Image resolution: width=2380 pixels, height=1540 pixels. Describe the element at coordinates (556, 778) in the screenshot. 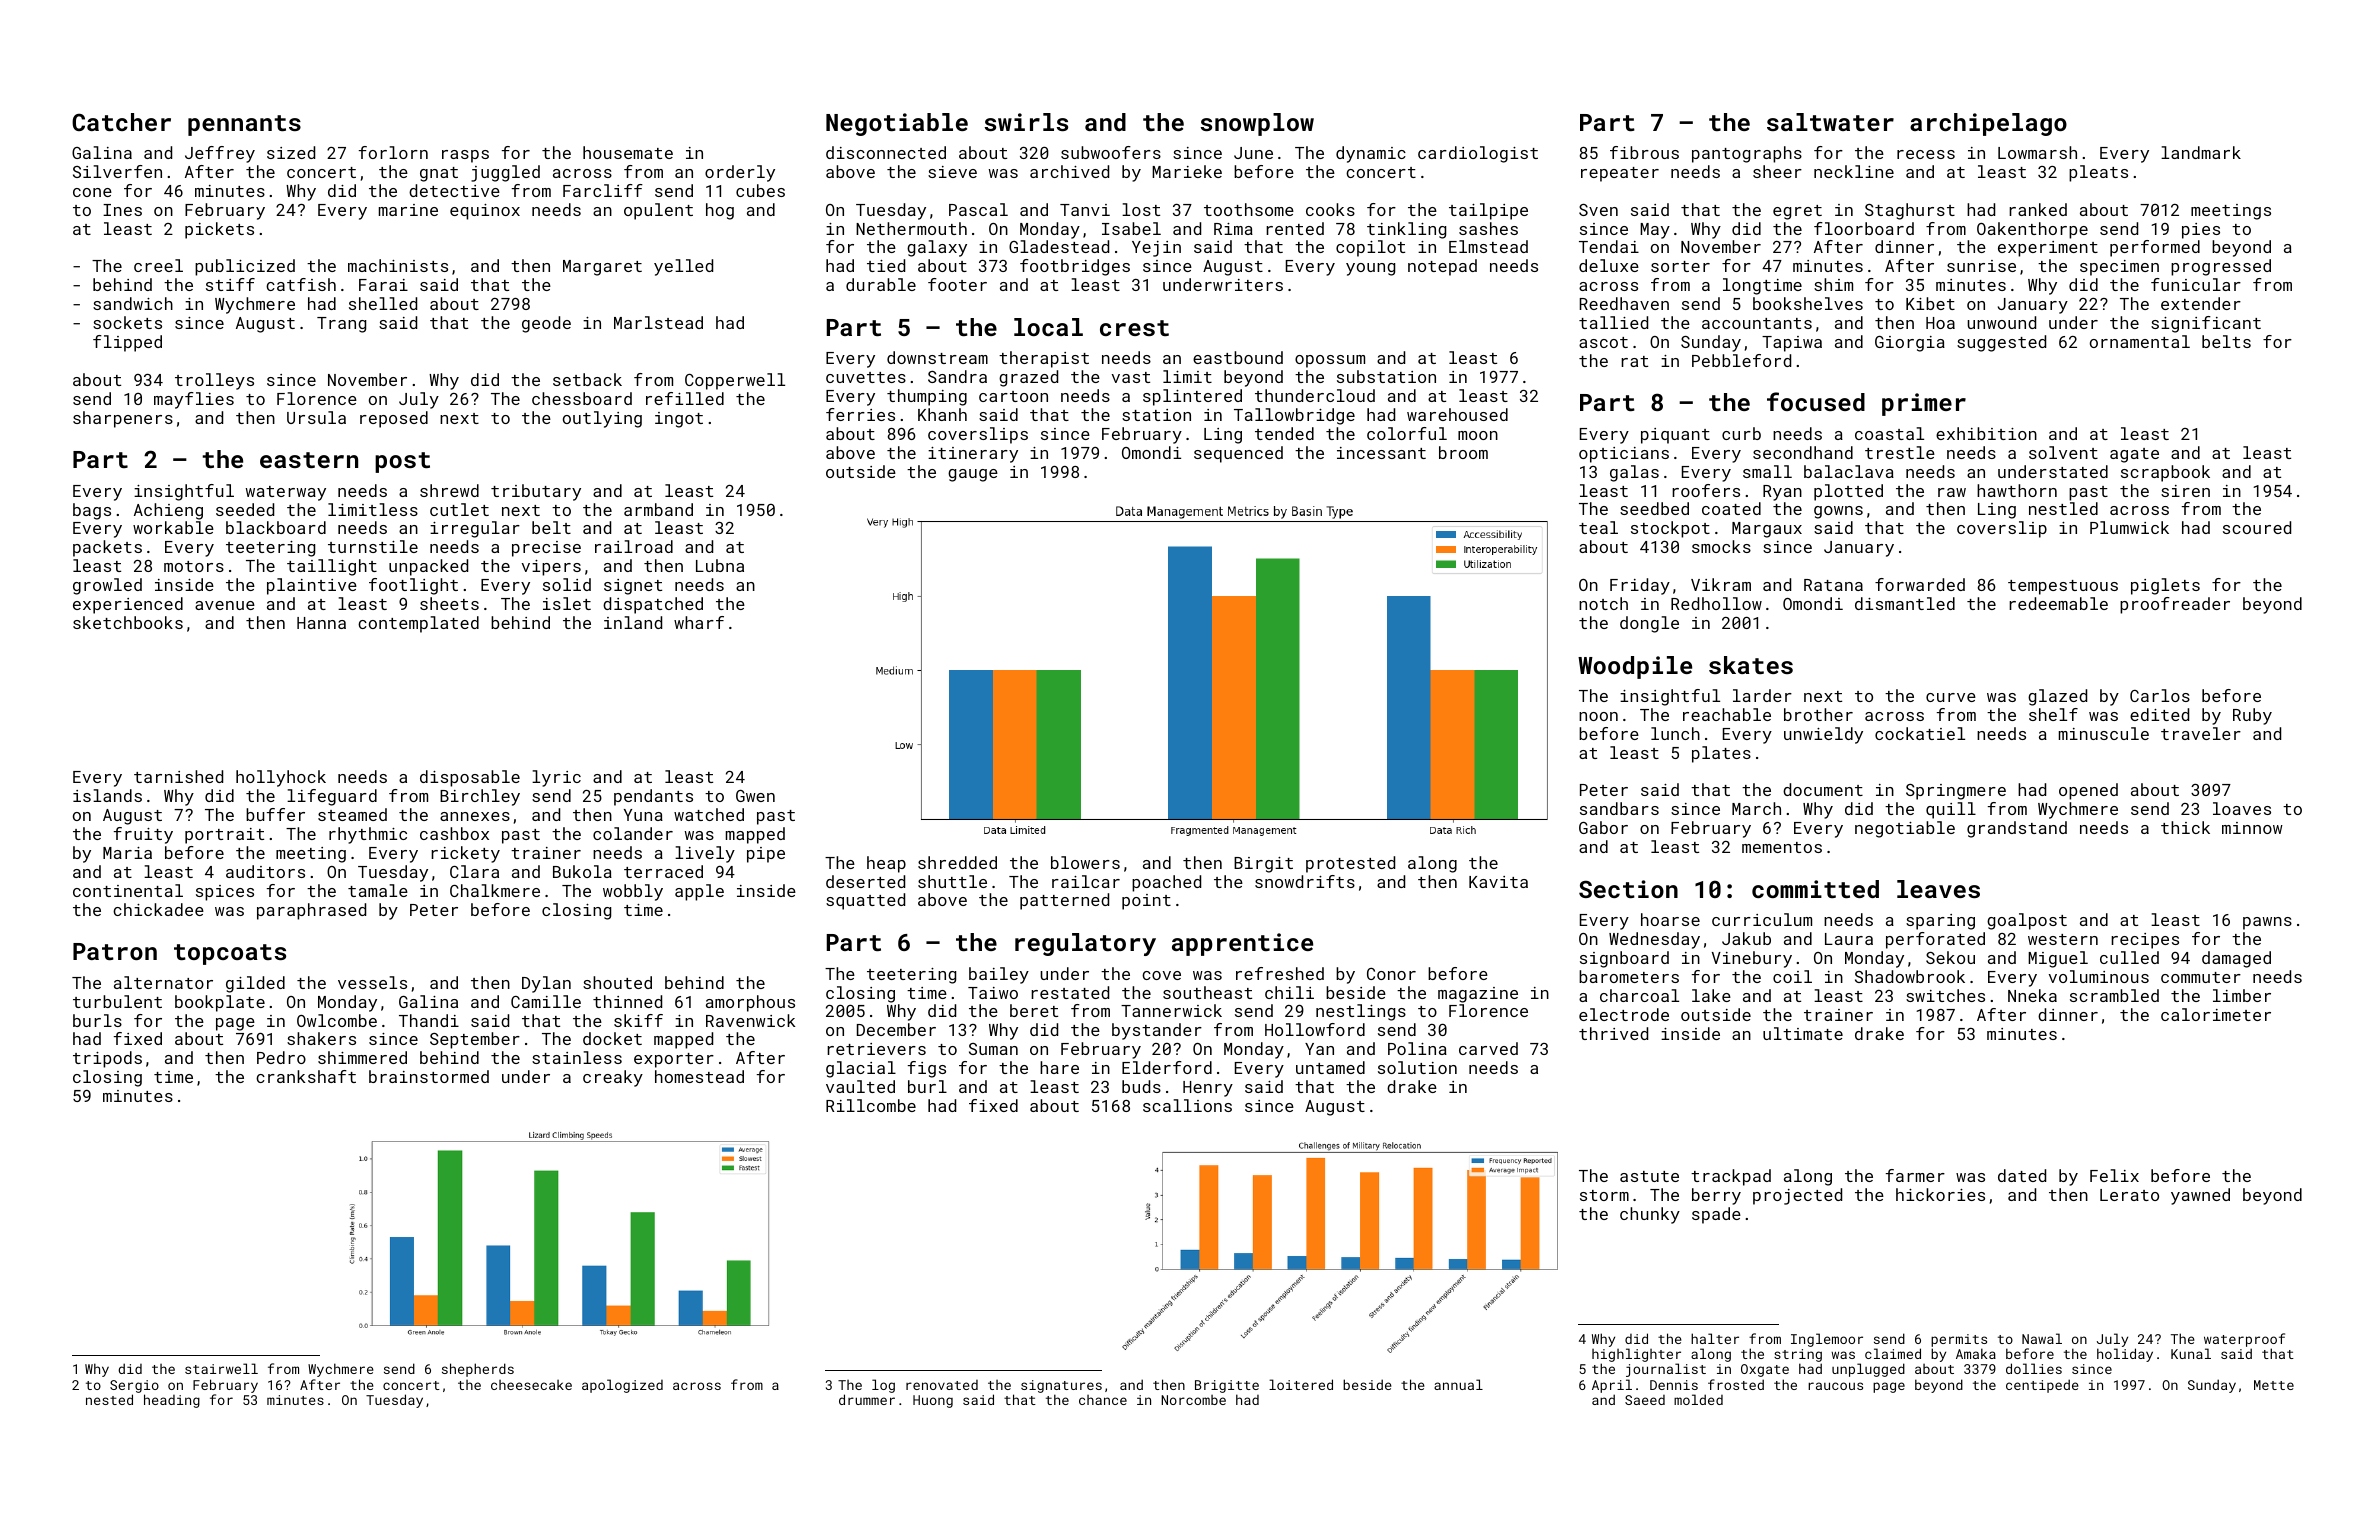

I see `lyric` at that location.
